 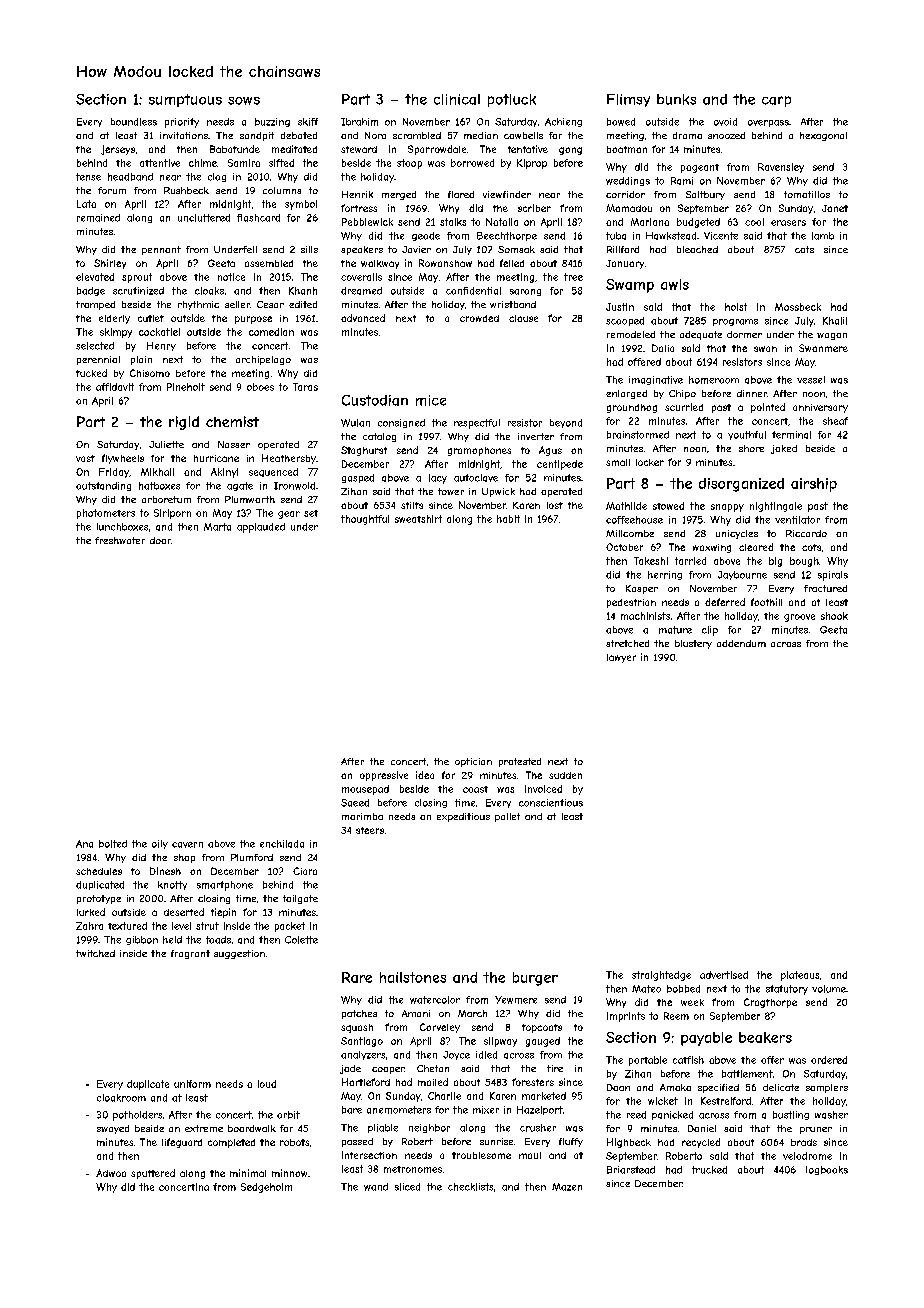 I want to click on rigid, so click(x=184, y=423).
